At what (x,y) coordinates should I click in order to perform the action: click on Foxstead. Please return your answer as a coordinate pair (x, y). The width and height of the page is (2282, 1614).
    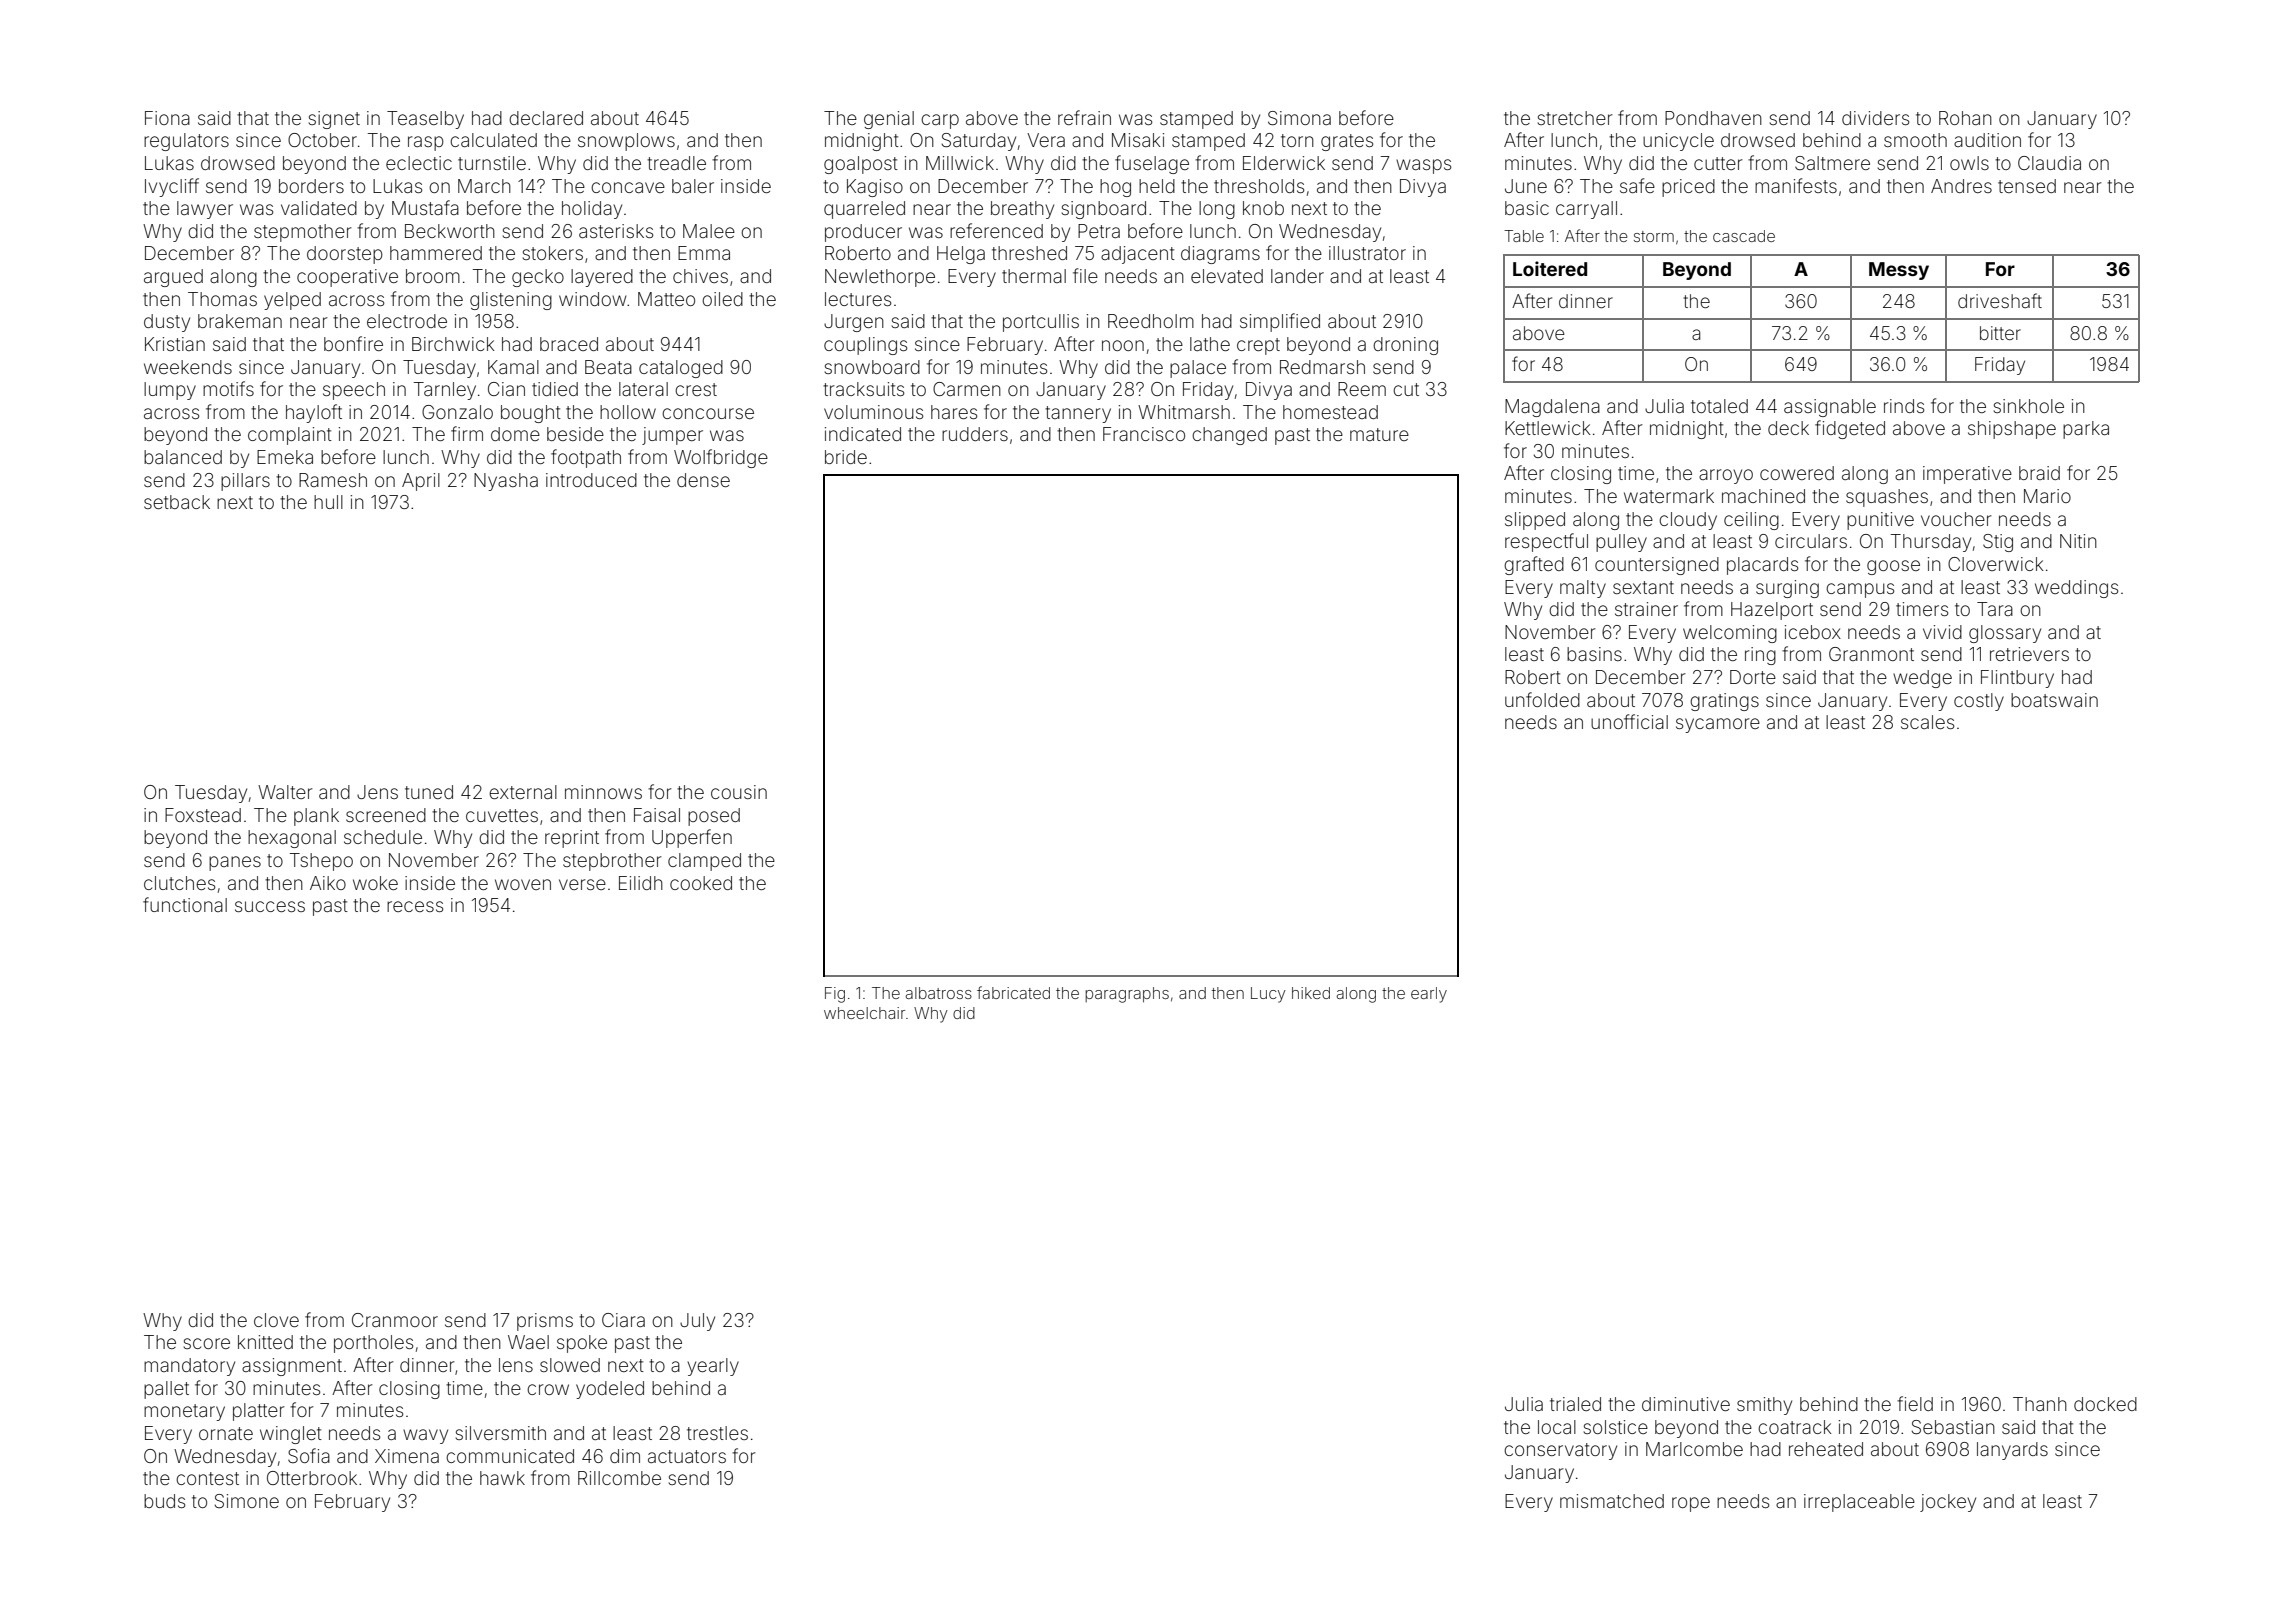
    Looking at the image, I should click on (203, 815).
